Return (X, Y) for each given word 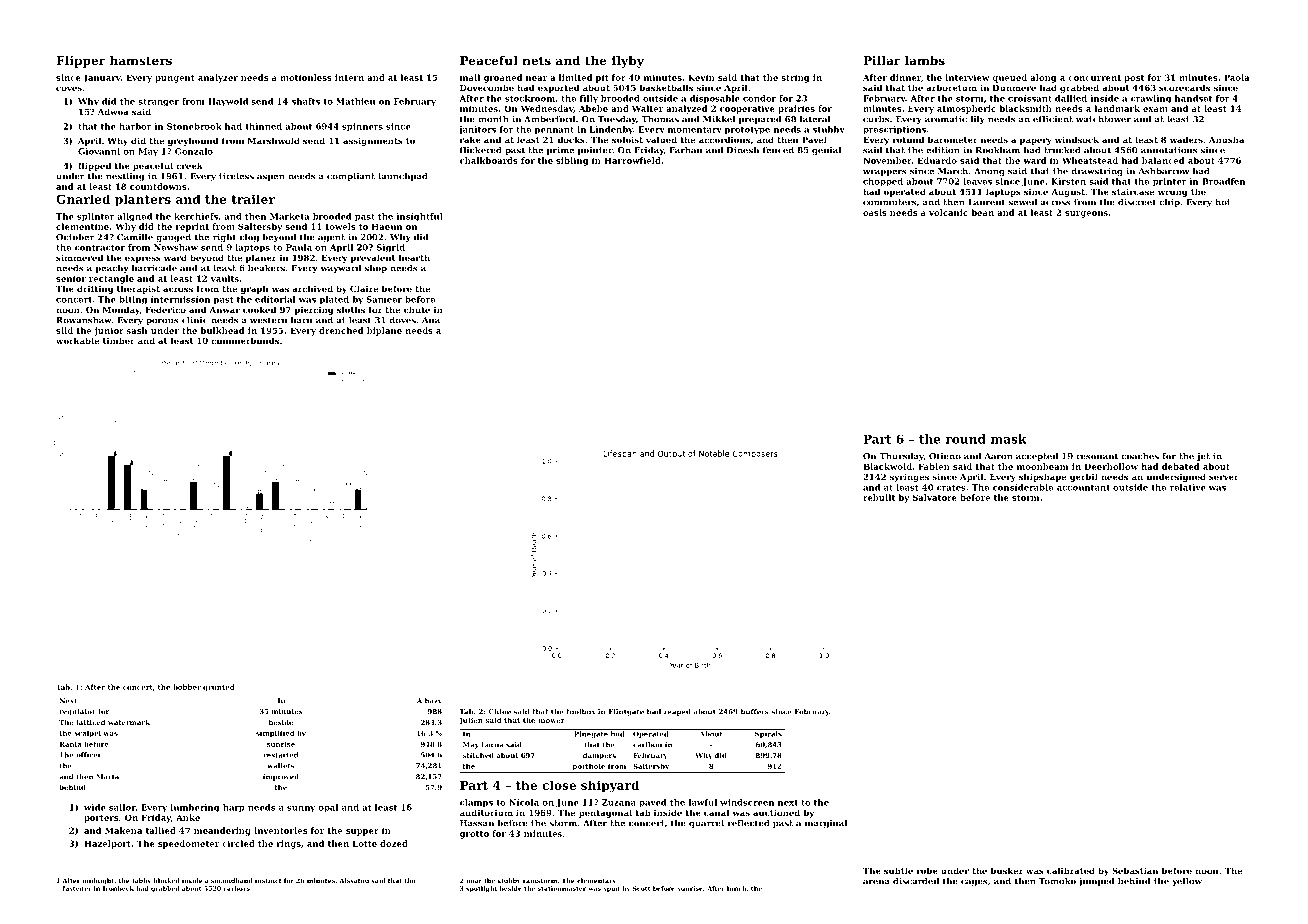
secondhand (231, 880)
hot (1223, 202)
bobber (187, 687)
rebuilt (879, 497)
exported (559, 88)
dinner (905, 77)
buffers (755, 712)
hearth (414, 257)
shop (376, 269)
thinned (263, 126)
